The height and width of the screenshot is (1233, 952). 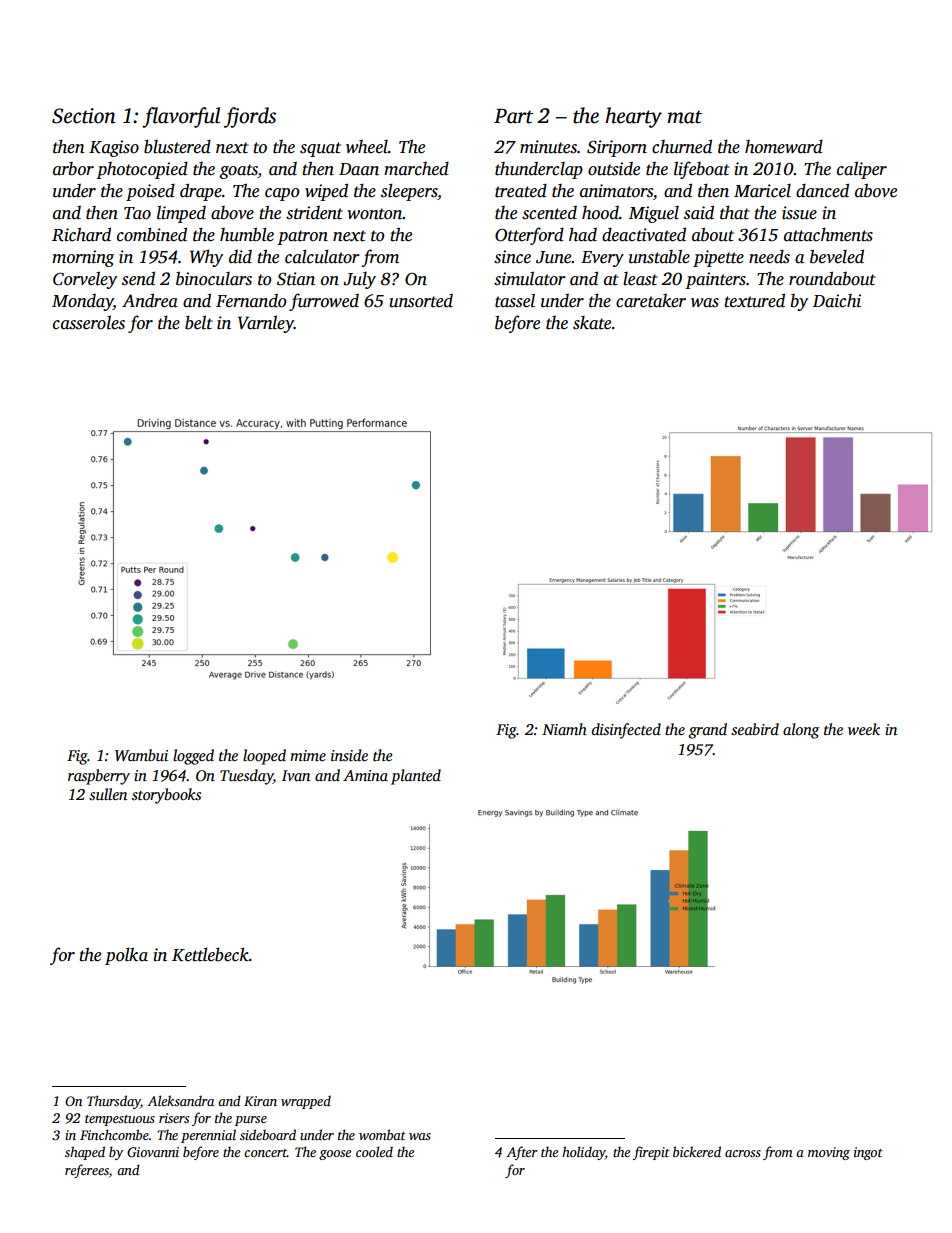 I want to click on referees, so click(x=87, y=1171).
